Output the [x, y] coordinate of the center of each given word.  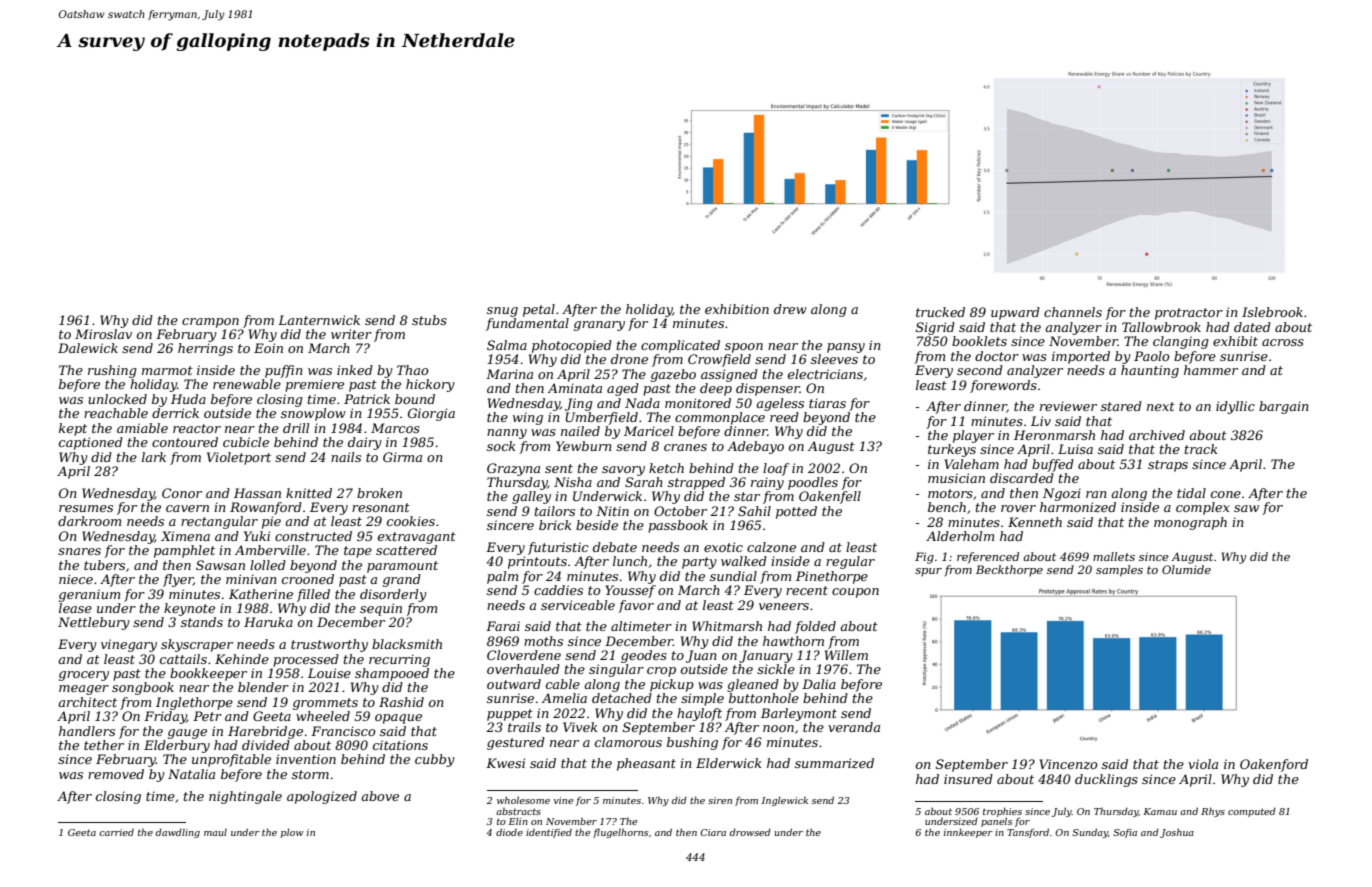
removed [116, 774]
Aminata [575, 388]
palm [502, 577]
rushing [112, 371]
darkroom [89, 521]
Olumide [1186, 569]
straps [1168, 466]
